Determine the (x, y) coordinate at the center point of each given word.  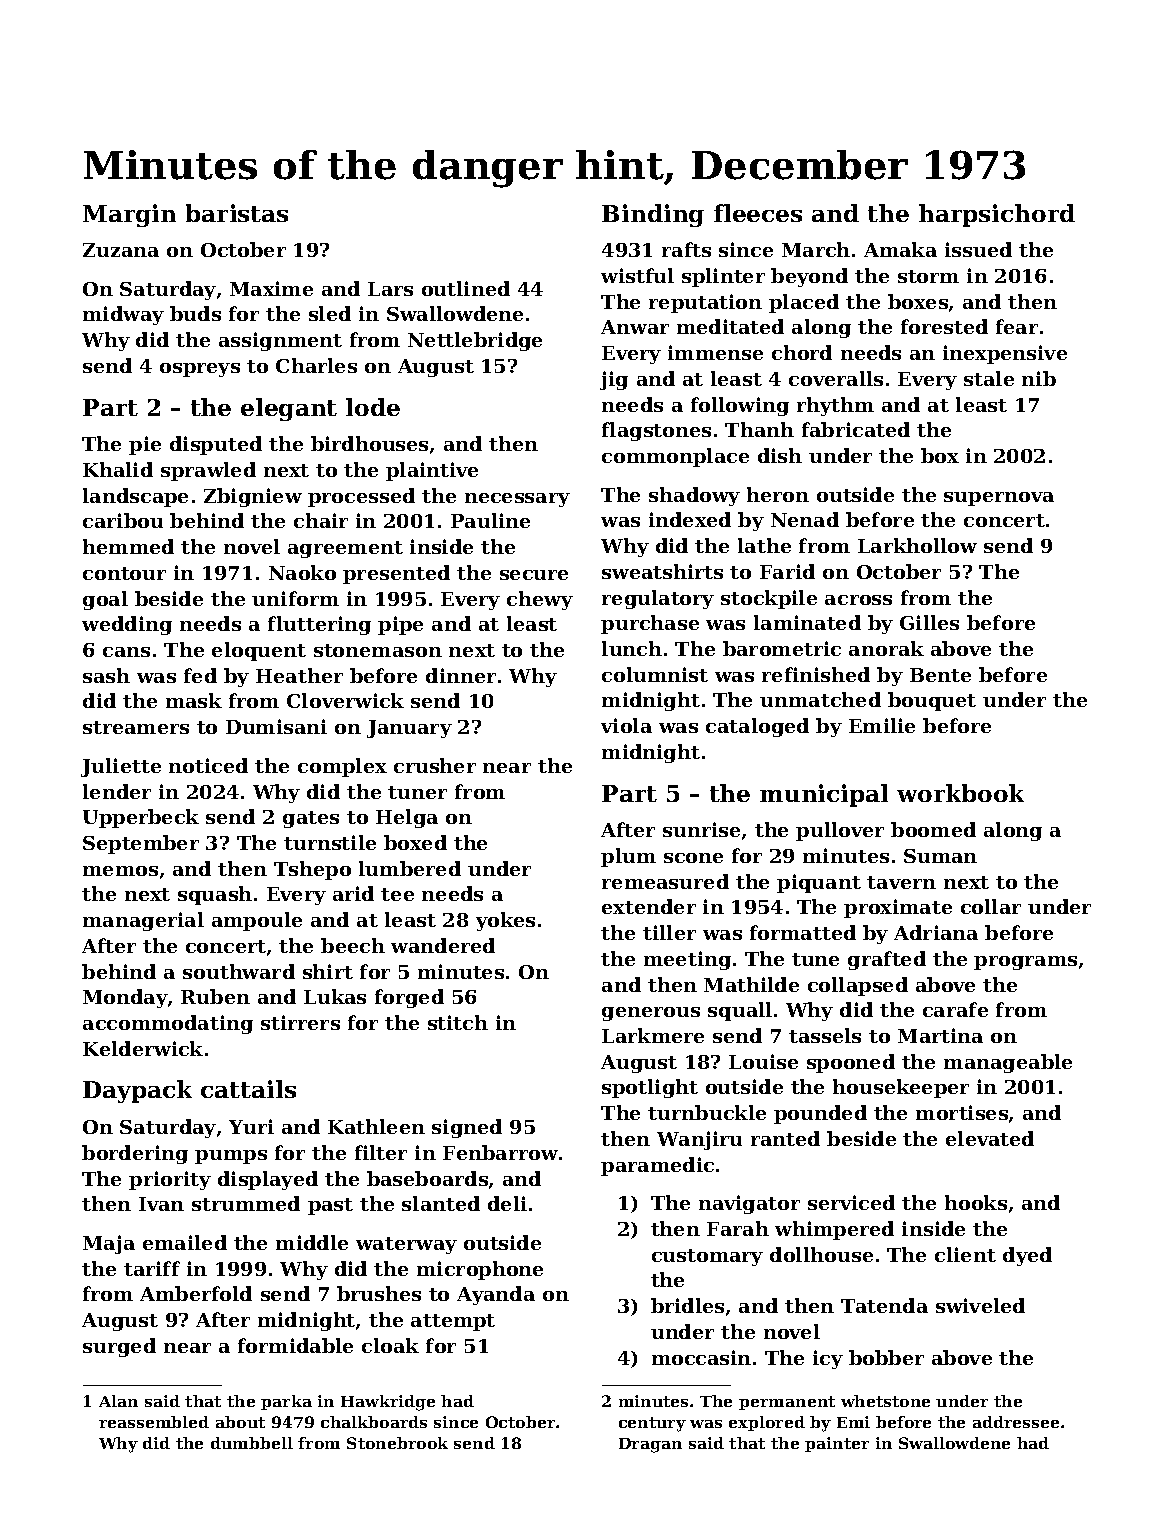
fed (200, 675)
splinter (723, 277)
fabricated (856, 429)
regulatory (658, 599)
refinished (816, 674)
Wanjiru (699, 1140)
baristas (237, 213)
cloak (390, 1345)
